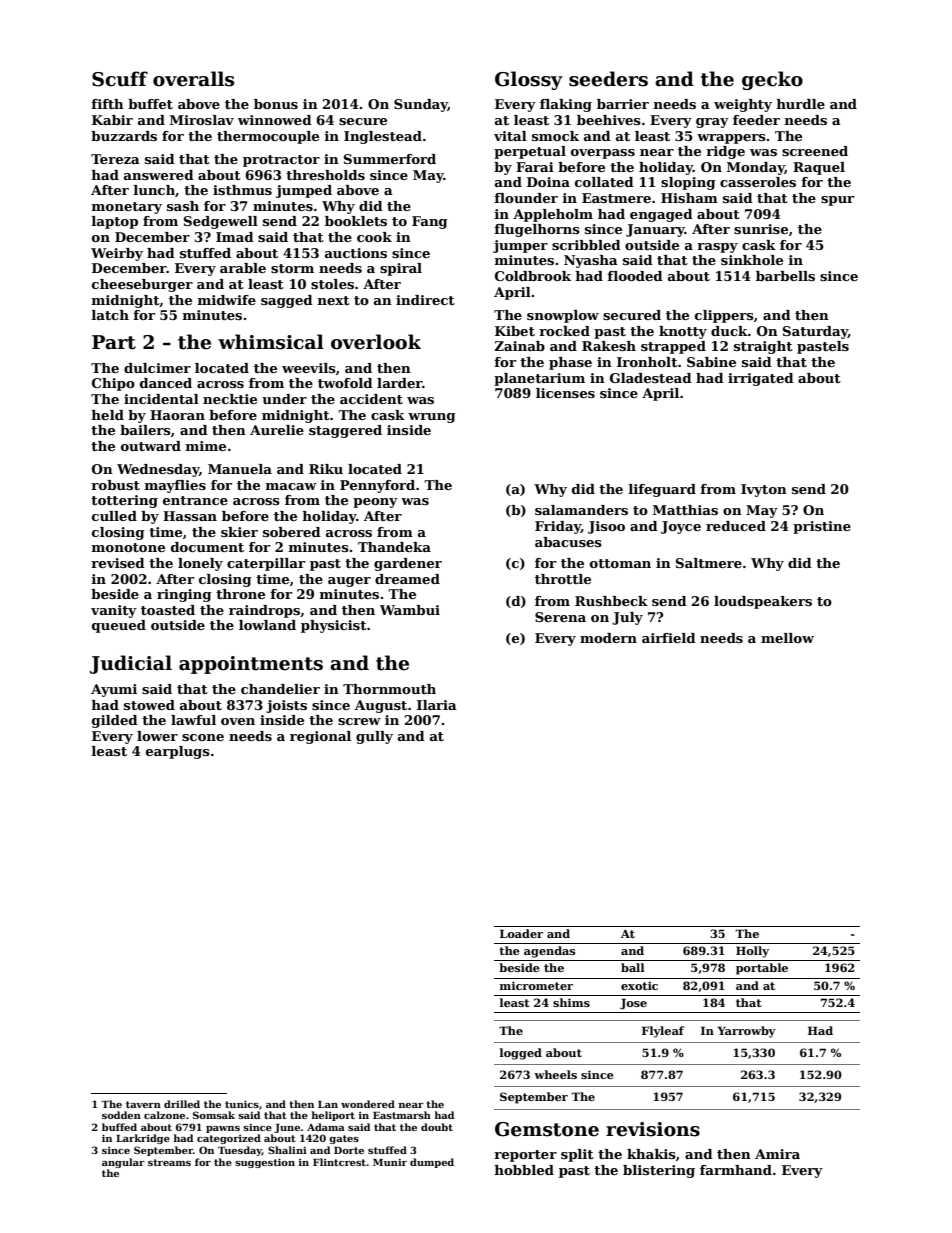 The height and width of the page is (1233, 952). Describe the element at coordinates (529, 80) in the page. I see `Glossy` at that location.
